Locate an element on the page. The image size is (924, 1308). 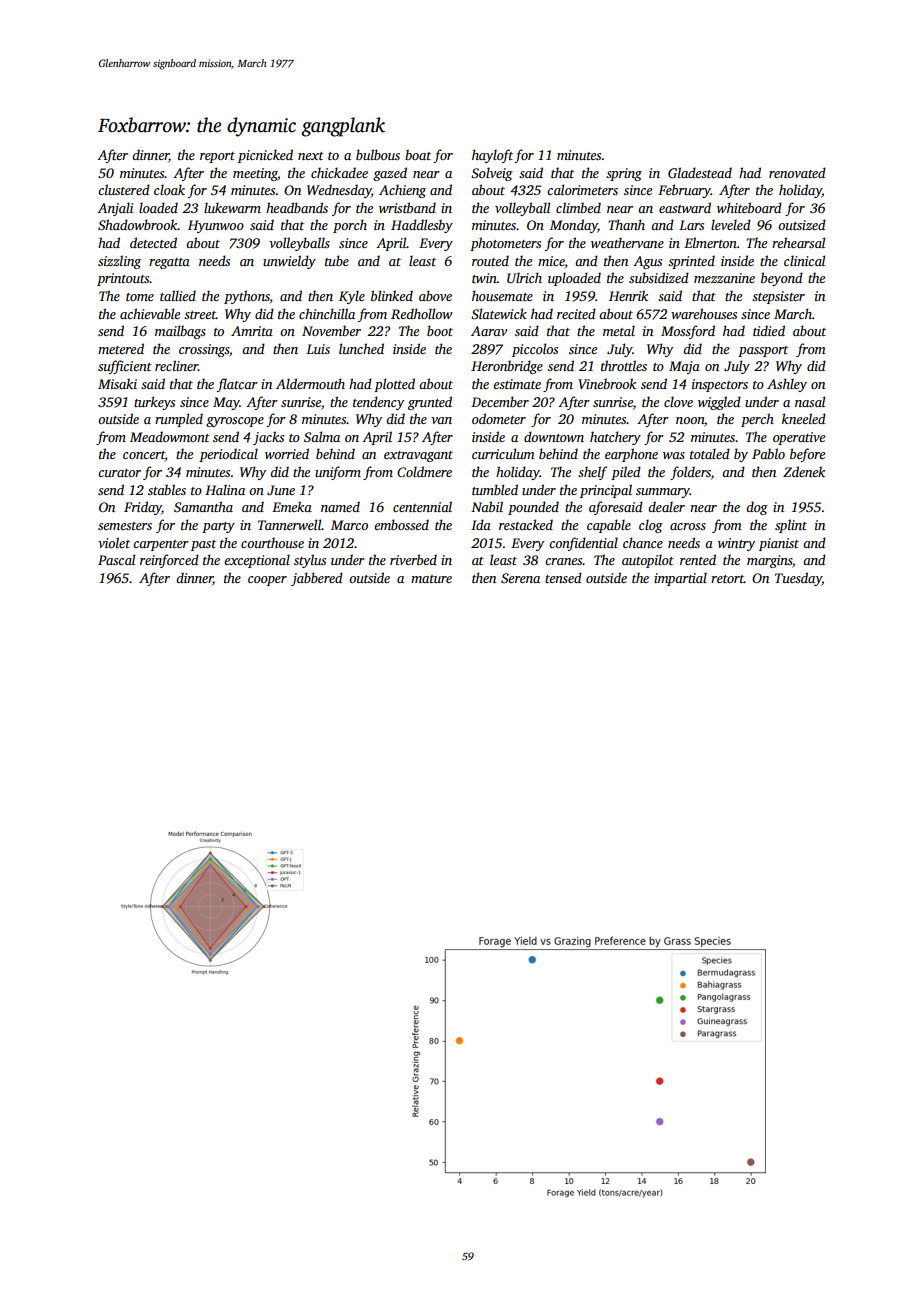
Thanh is located at coordinates (626, 224).
